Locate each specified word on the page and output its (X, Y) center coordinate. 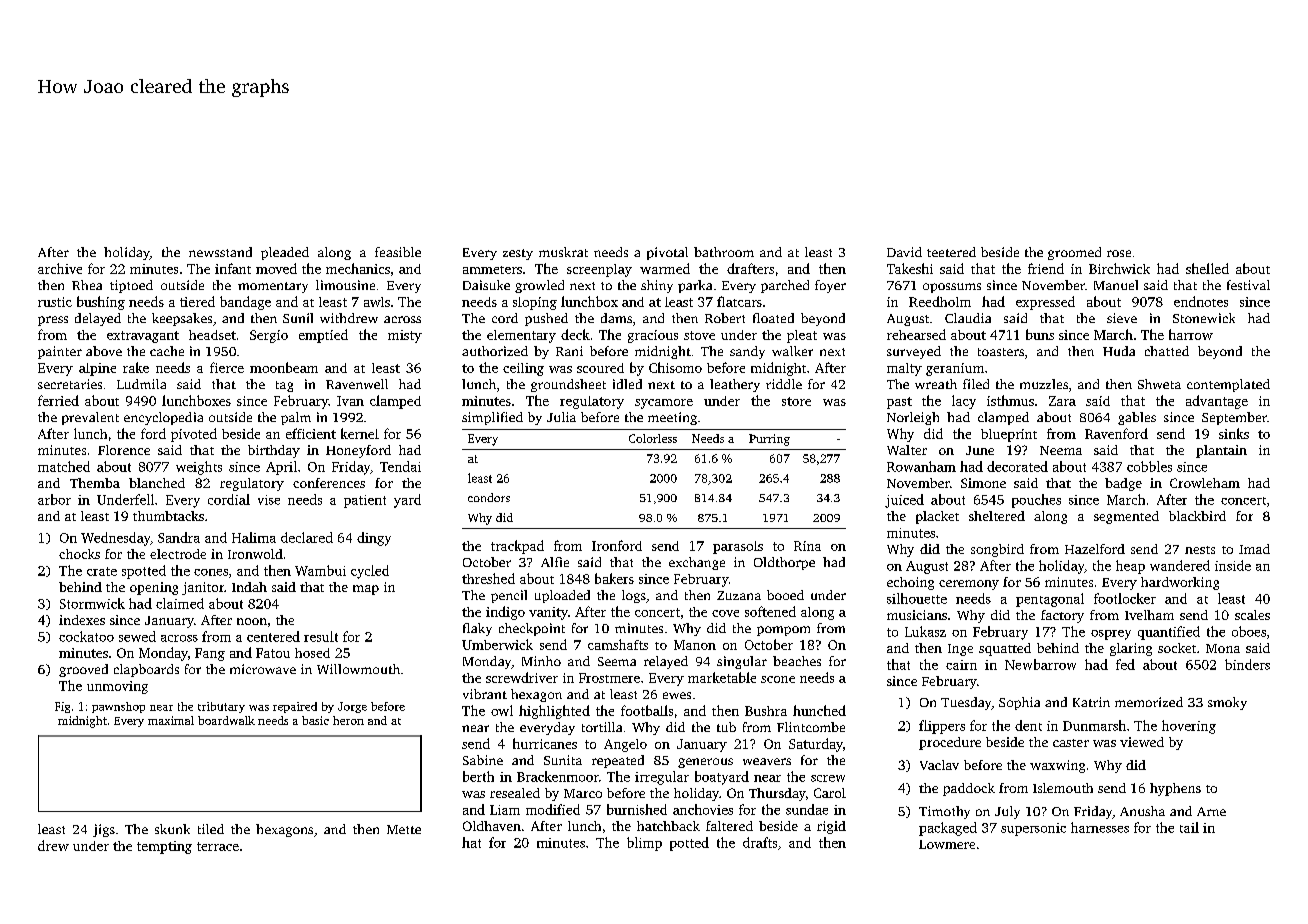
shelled (1207, 268)
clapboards (146, 670)
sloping (535, 303)
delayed (98, 319)
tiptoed (131, 286)
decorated (1017, 466)
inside (1233, 565)
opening (154, 588)
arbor (54, 499)
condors (489, 497)
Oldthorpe (784, 563)
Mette (404, 829)
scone (778, 679)
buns (1040, 334)
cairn (961, 665)
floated (773, 318)
